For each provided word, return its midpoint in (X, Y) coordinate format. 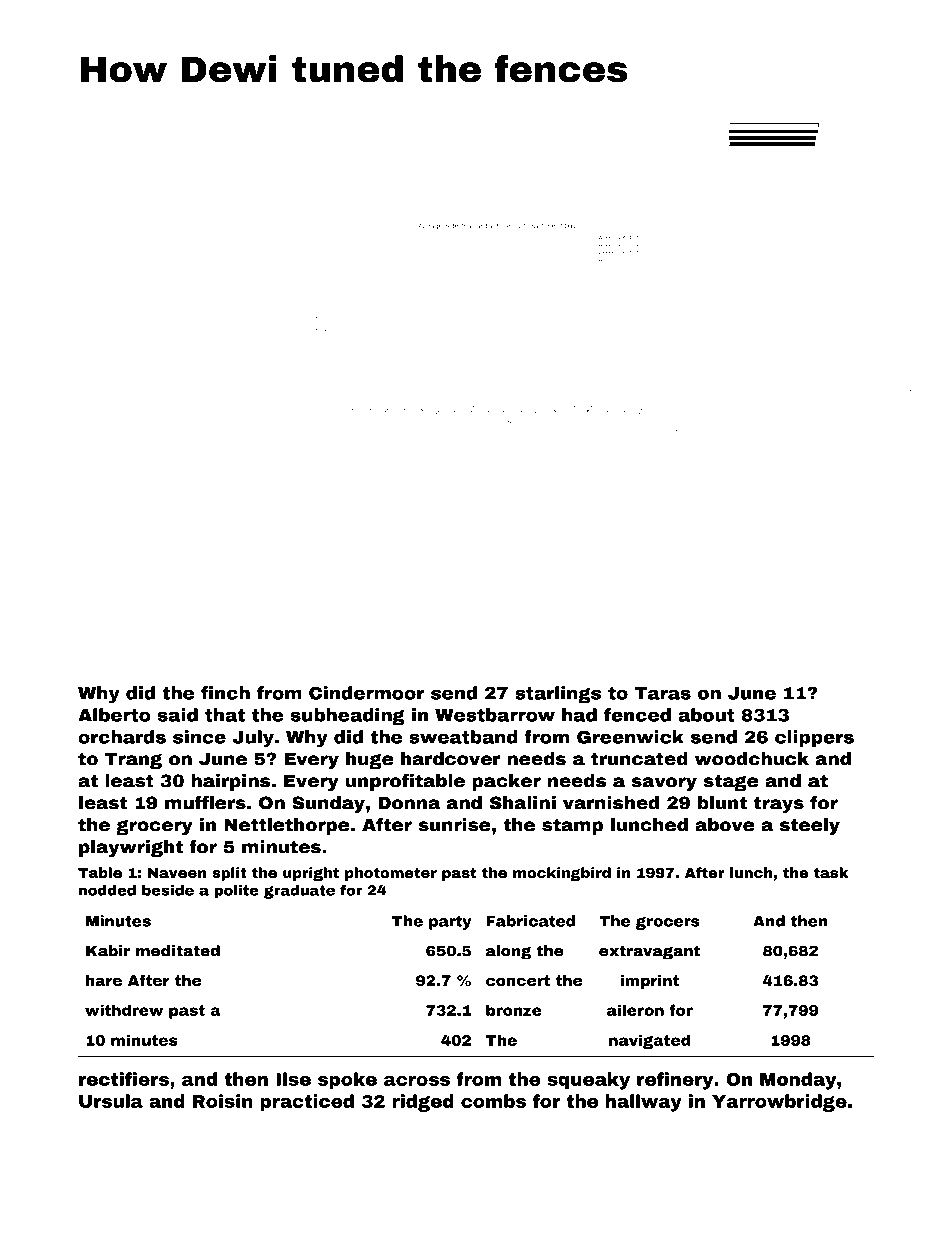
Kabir (108, 951)
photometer (391, 874)
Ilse (293, 1079)
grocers (668, 923)
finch (225, 693)
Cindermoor (367, 693)
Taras (662, 693)
